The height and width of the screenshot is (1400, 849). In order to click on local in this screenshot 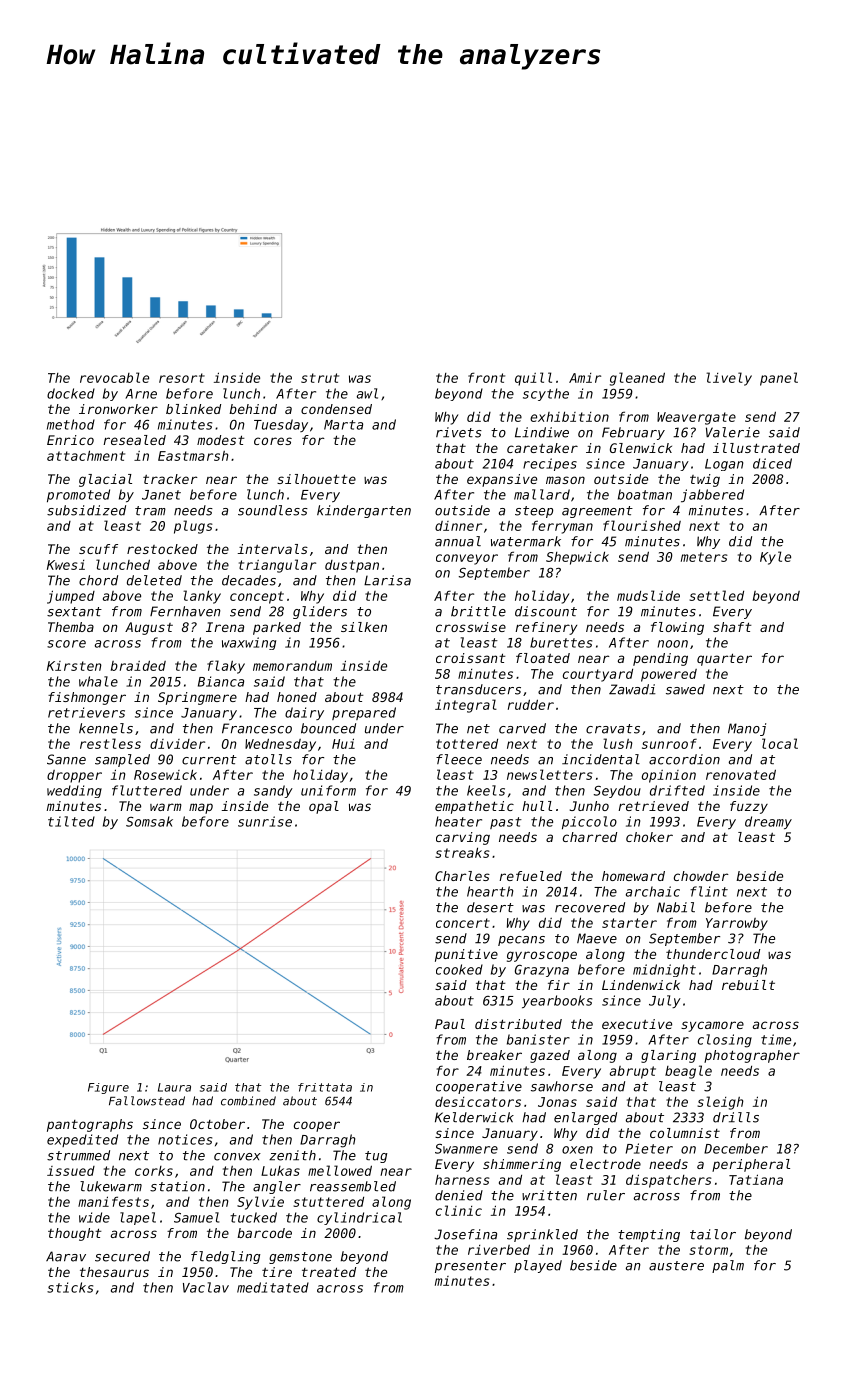, I will do `click(780, 743)`.
